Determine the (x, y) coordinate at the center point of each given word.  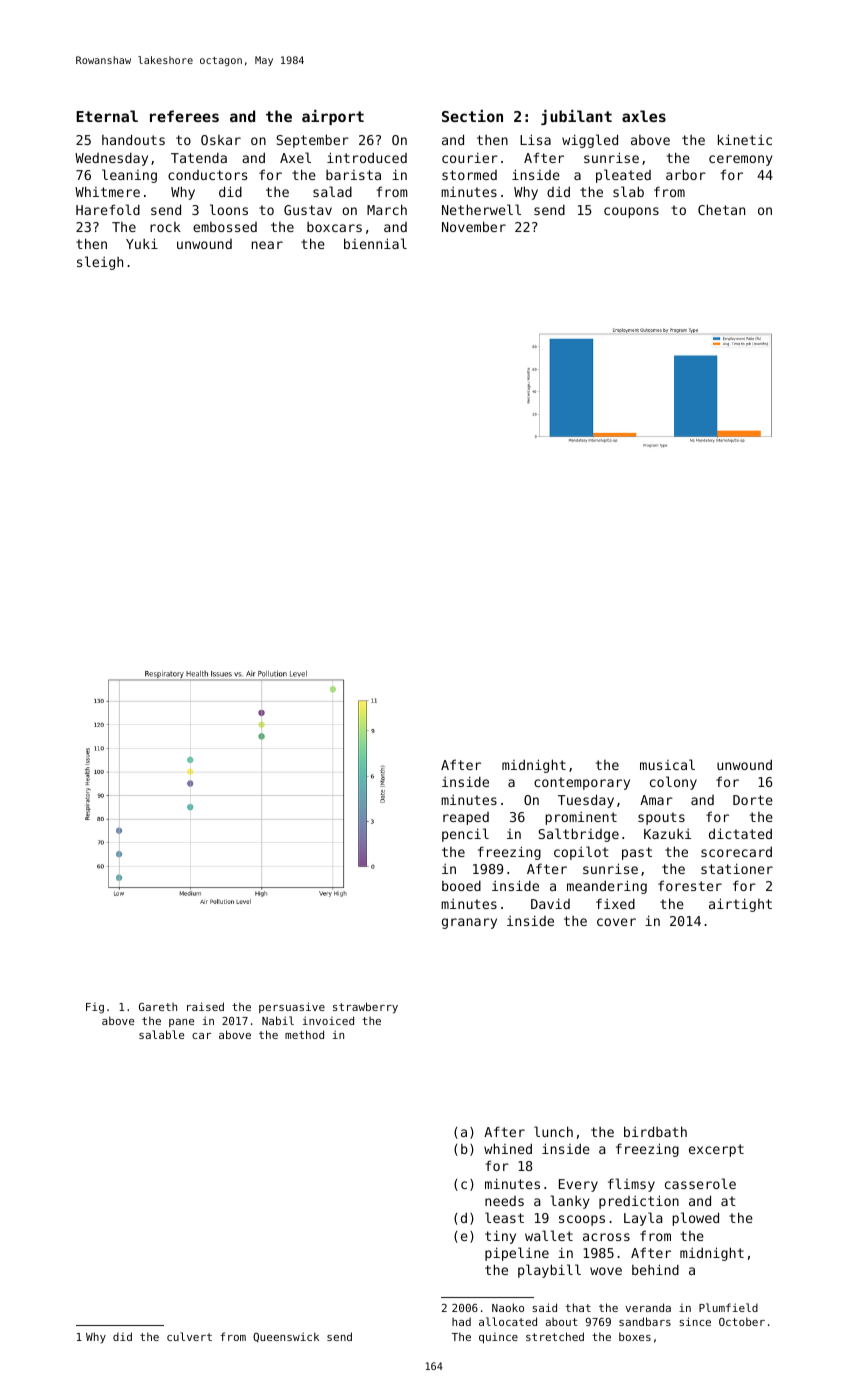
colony (673, 783)
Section (472, 116)
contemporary (582, 783)
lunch (553, 1131)
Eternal (107, 116)
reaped (466, 818)
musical (667, 764)
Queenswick (286, 1337)
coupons (631, 212)
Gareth (158, 1007)
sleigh (100, 263)
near (267, 245)
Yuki (142, 243)
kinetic (745, 139)
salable (161, 1034)
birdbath (655, 1131)
